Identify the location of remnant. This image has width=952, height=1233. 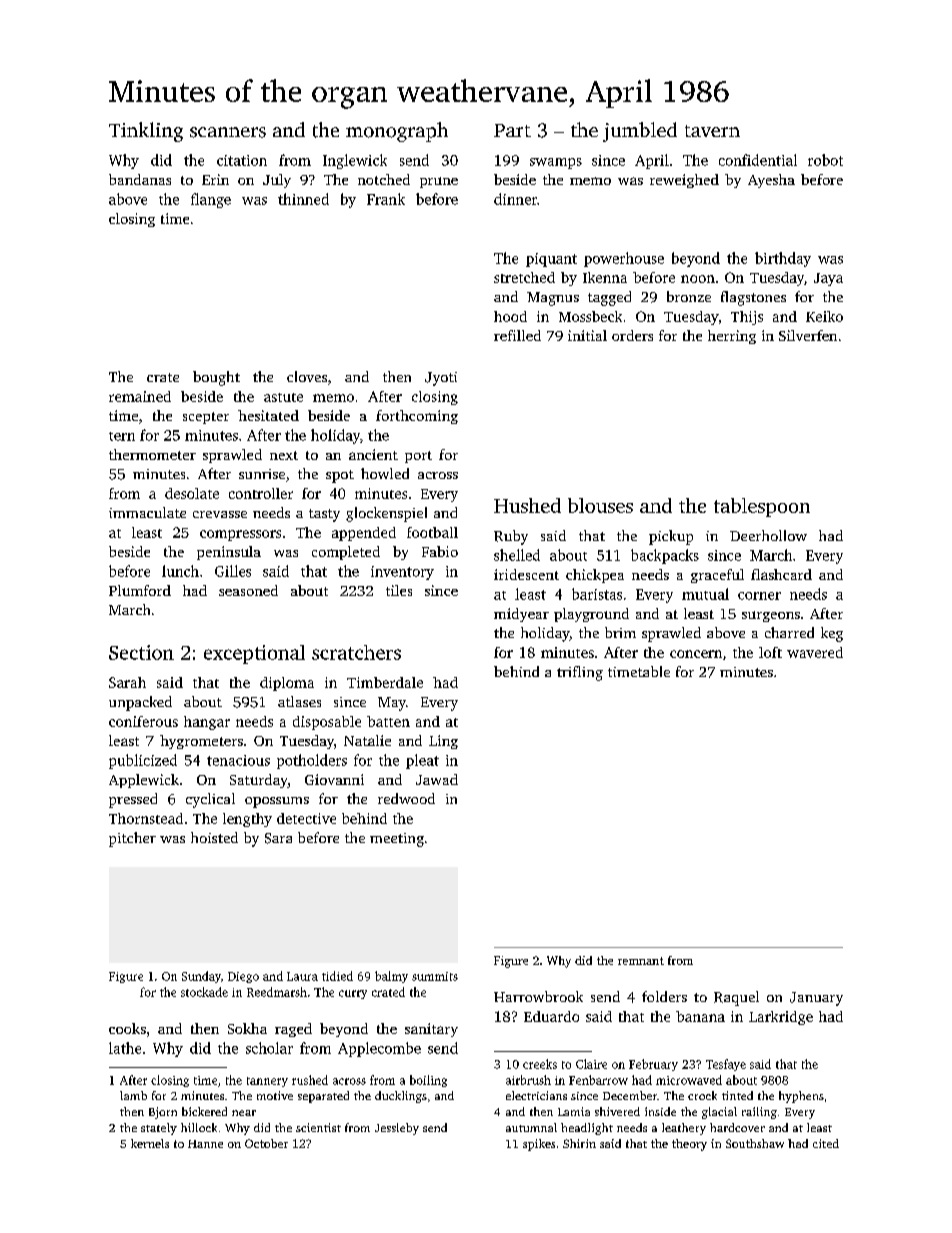
(641, 961).
